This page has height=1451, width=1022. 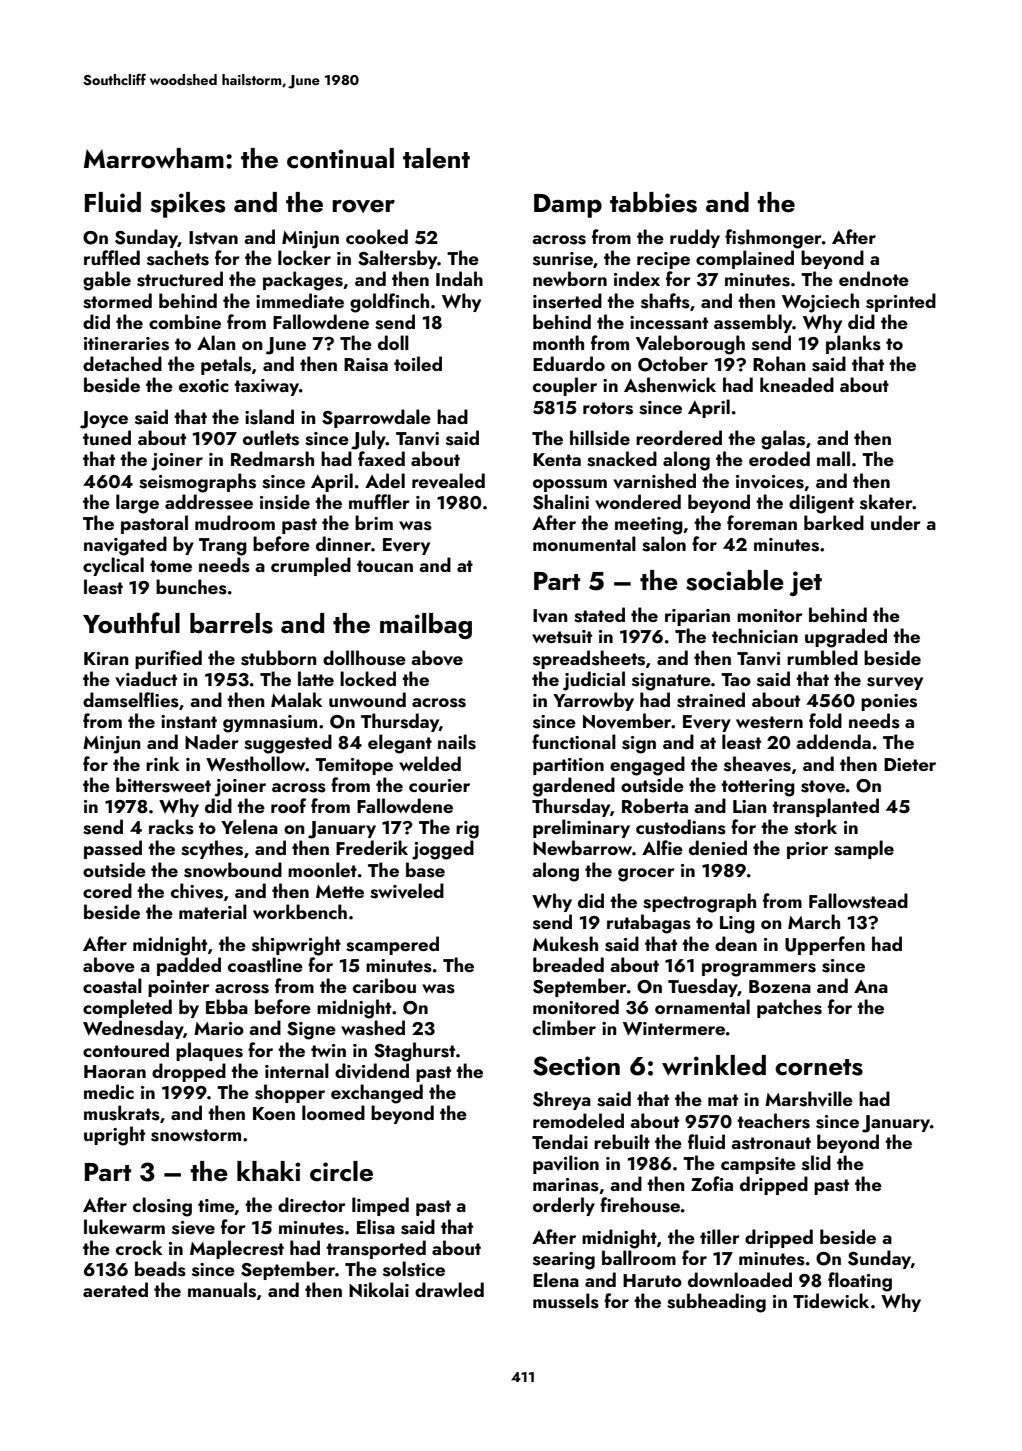 What do you see at coordinates (425, 870) in the page?
I see `base` at bounding box center [425, 870].
